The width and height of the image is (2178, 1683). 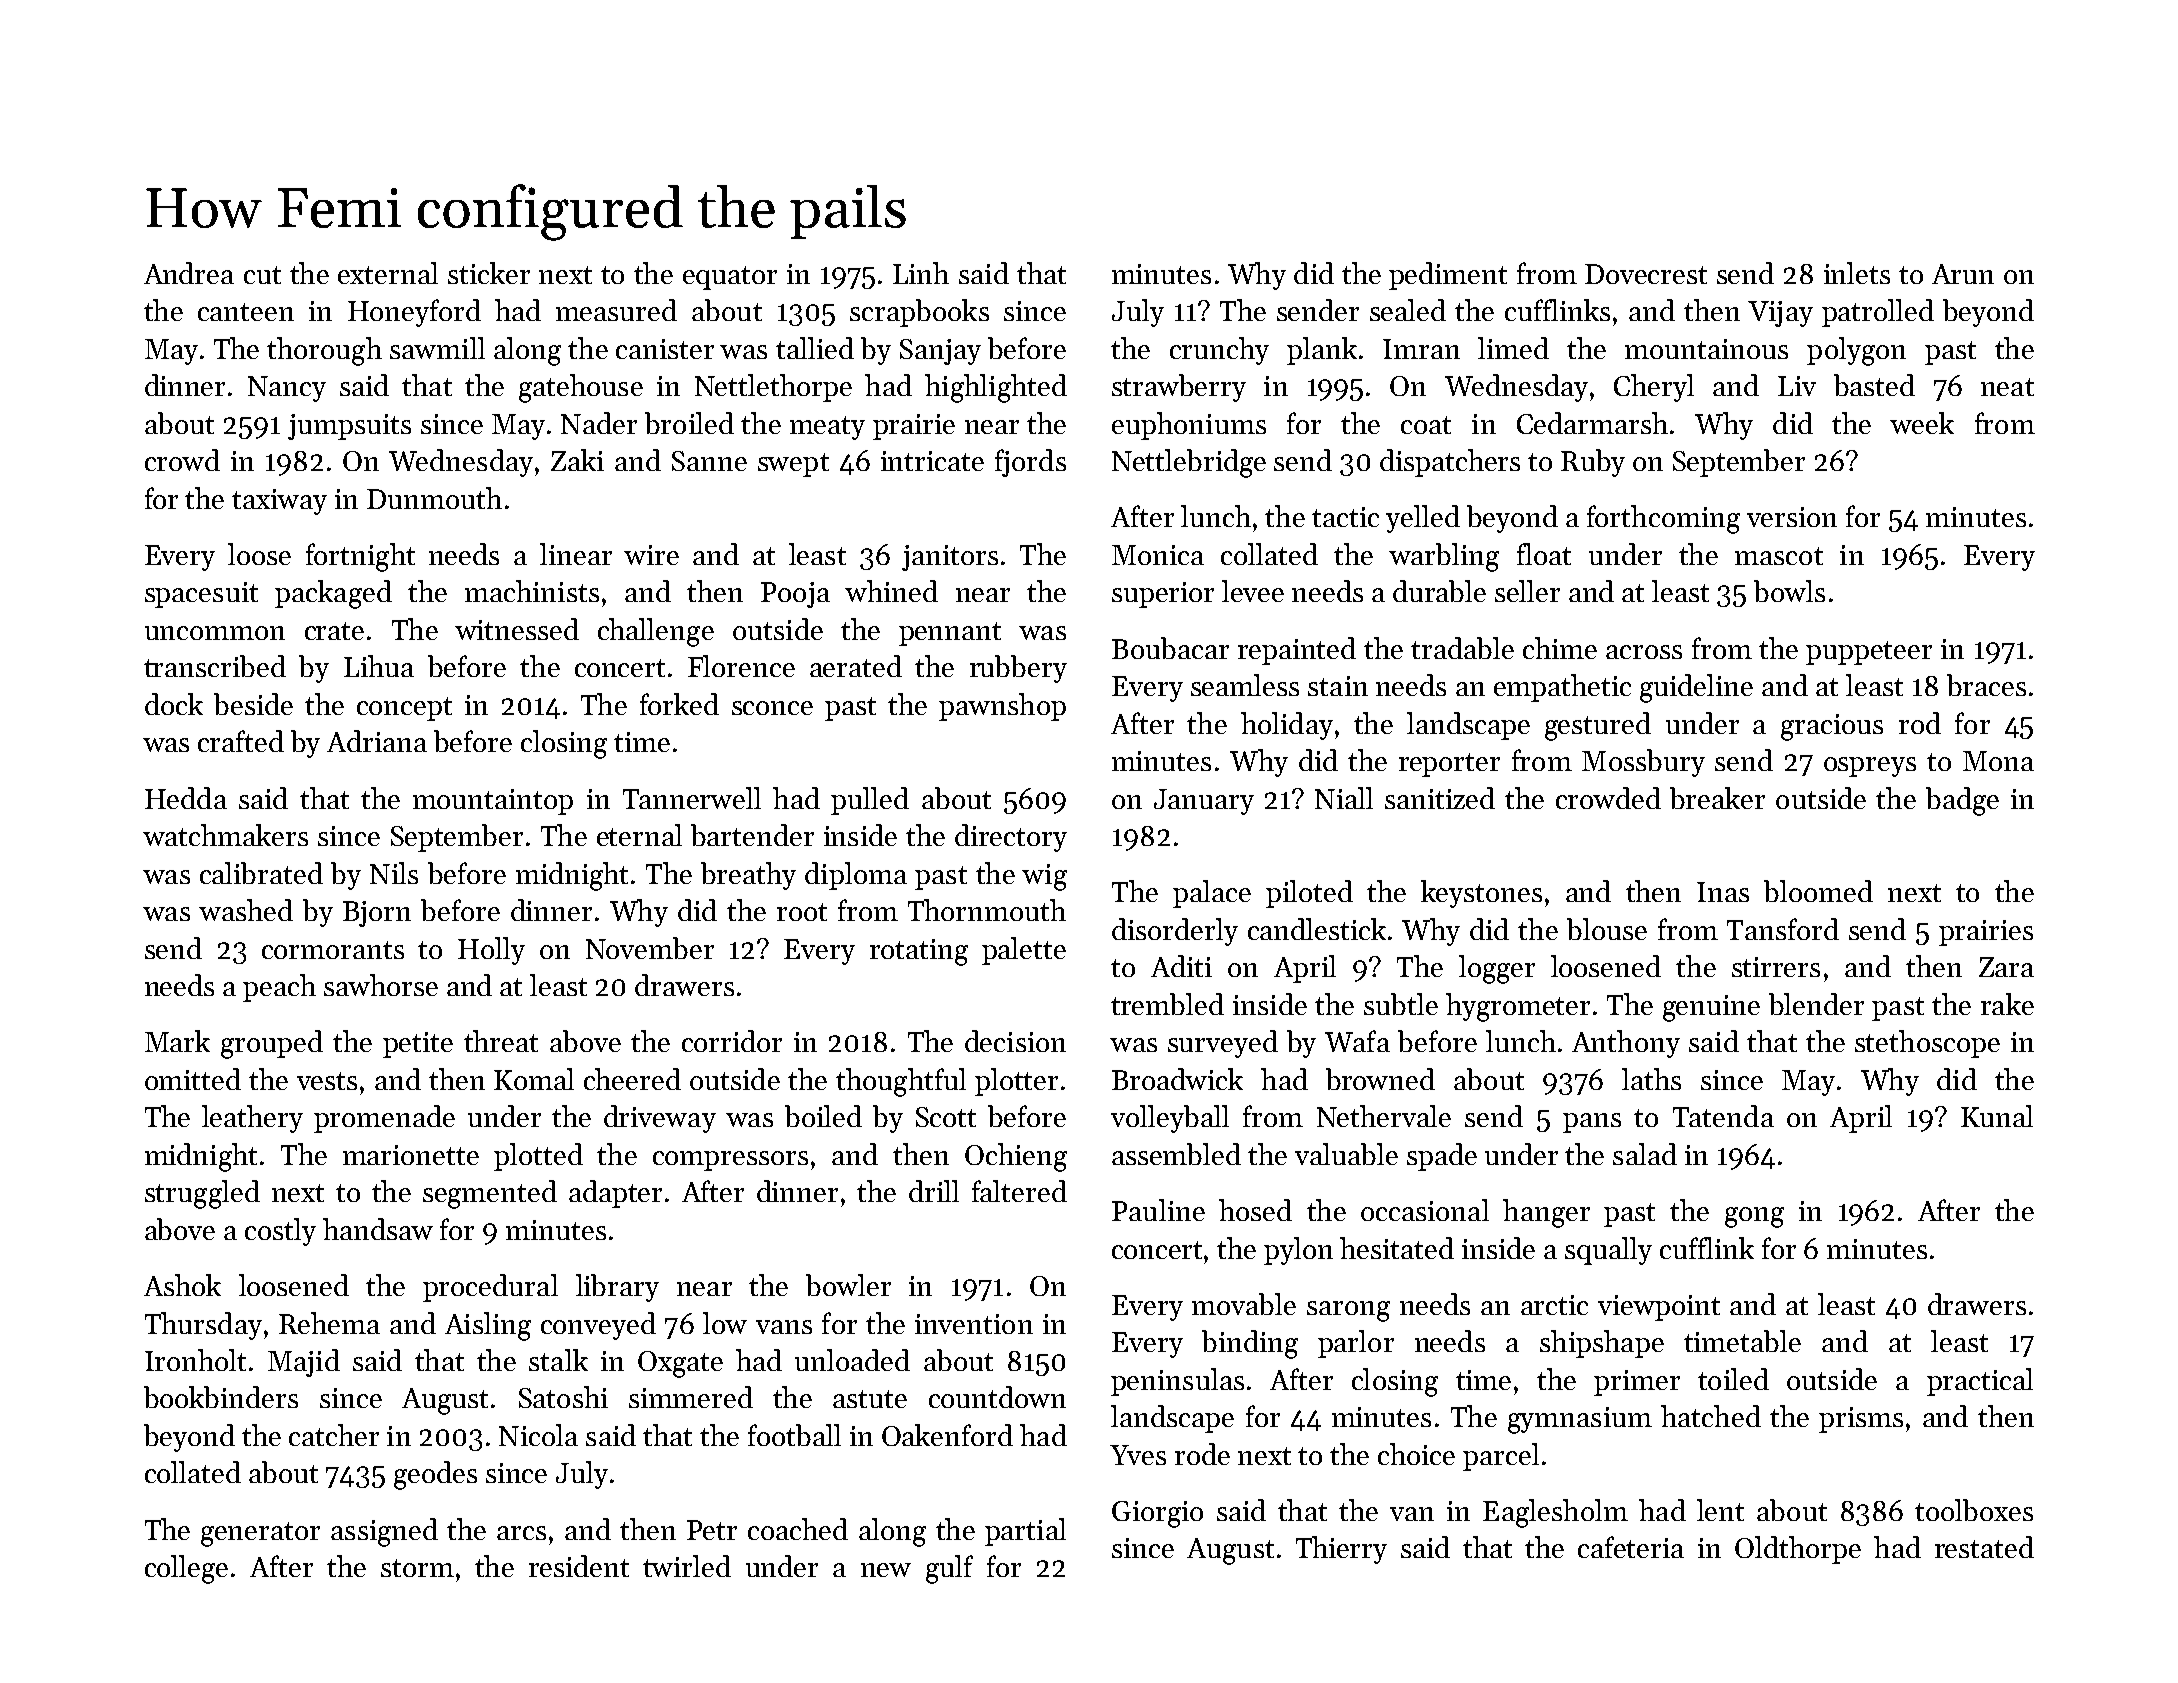 I want to click on pawnshop, so click(x=1002, y=707).
